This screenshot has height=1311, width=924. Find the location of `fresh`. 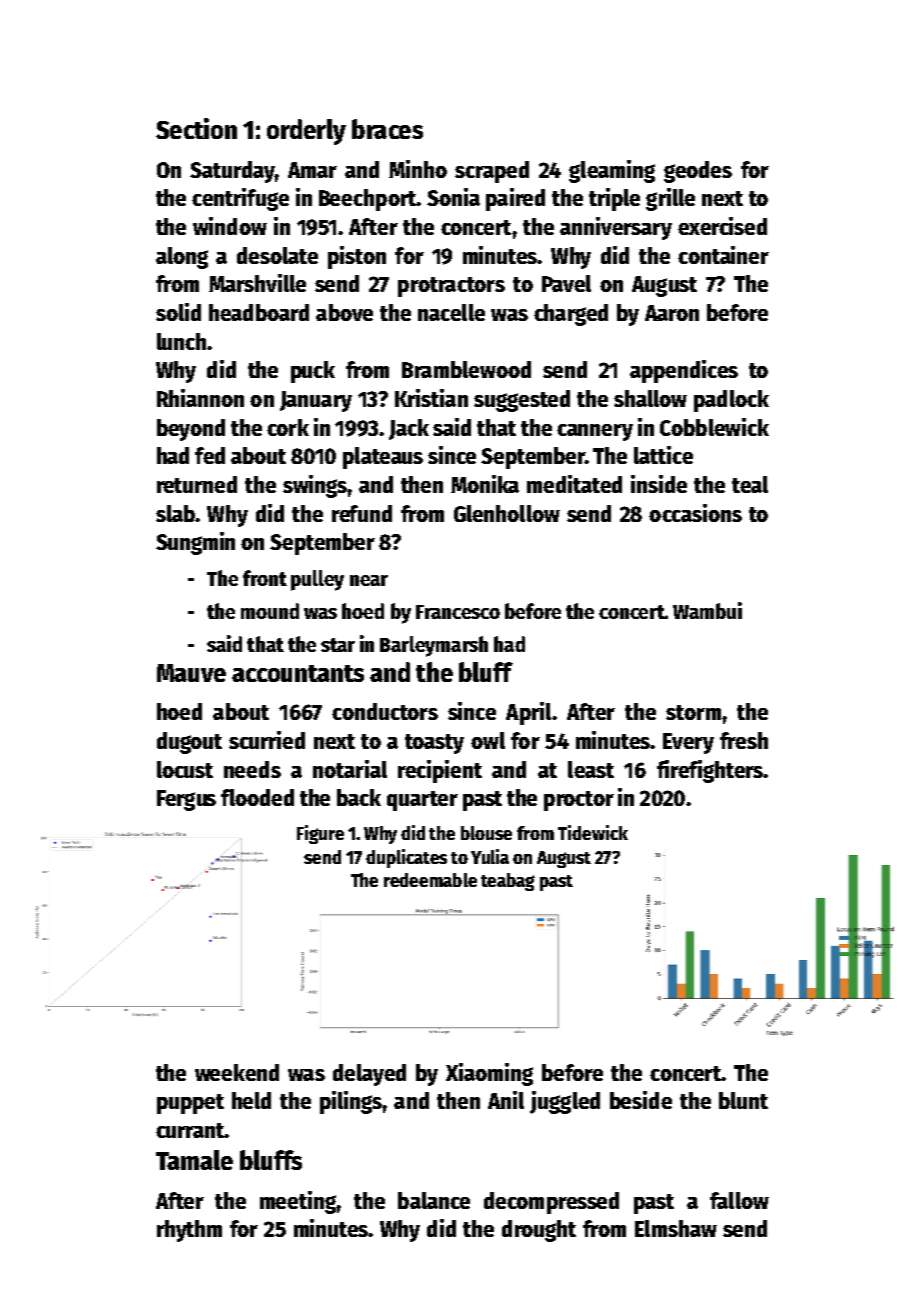

fresh is located at coordinates (744, 740).
